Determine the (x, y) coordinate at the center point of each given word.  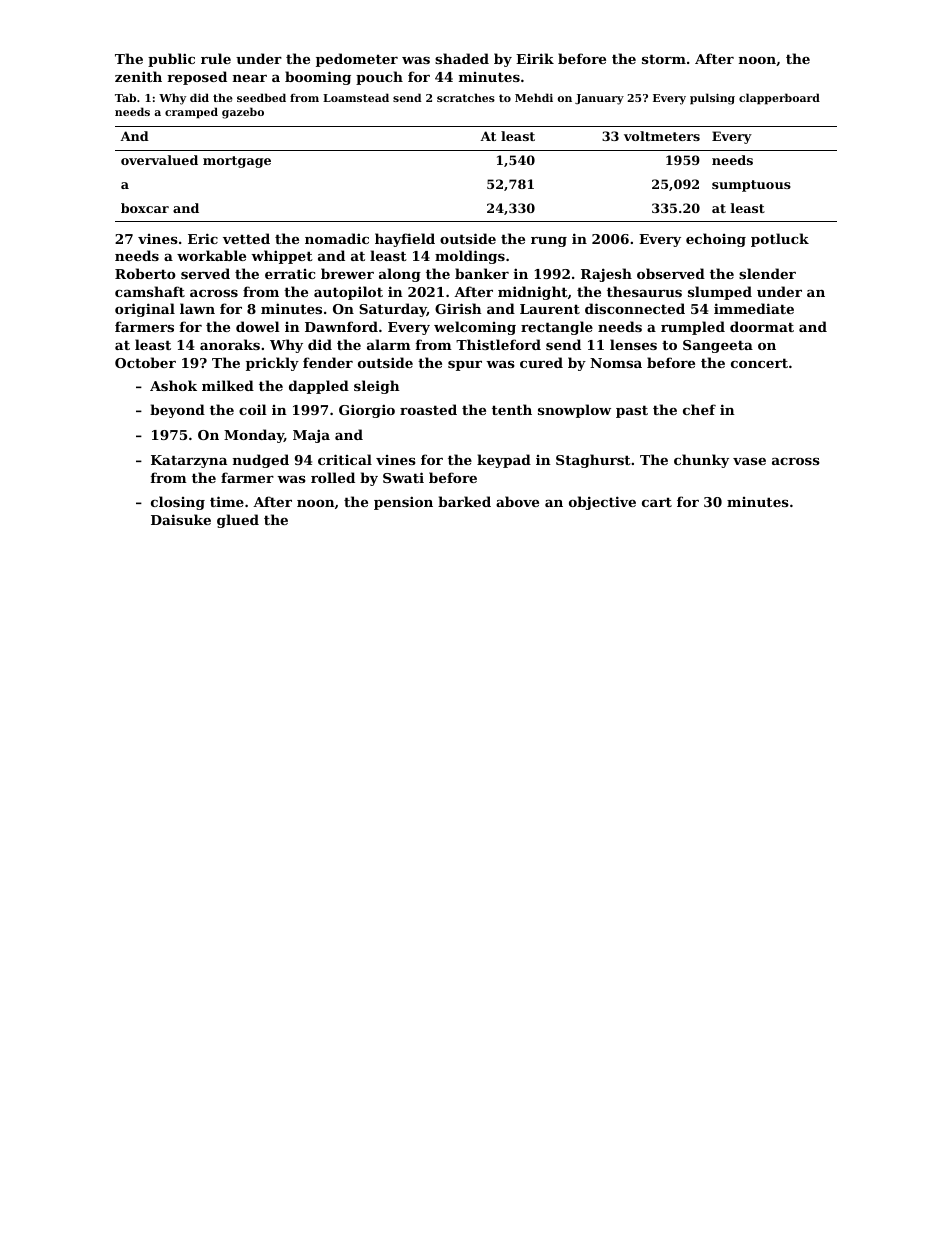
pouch (379, 78)
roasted (428, 409)
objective (602, 503)
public (171, 60)
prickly (272, 364)
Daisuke (181, 519)
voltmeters (662, 136)
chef (699, 409)
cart (657, 502)
